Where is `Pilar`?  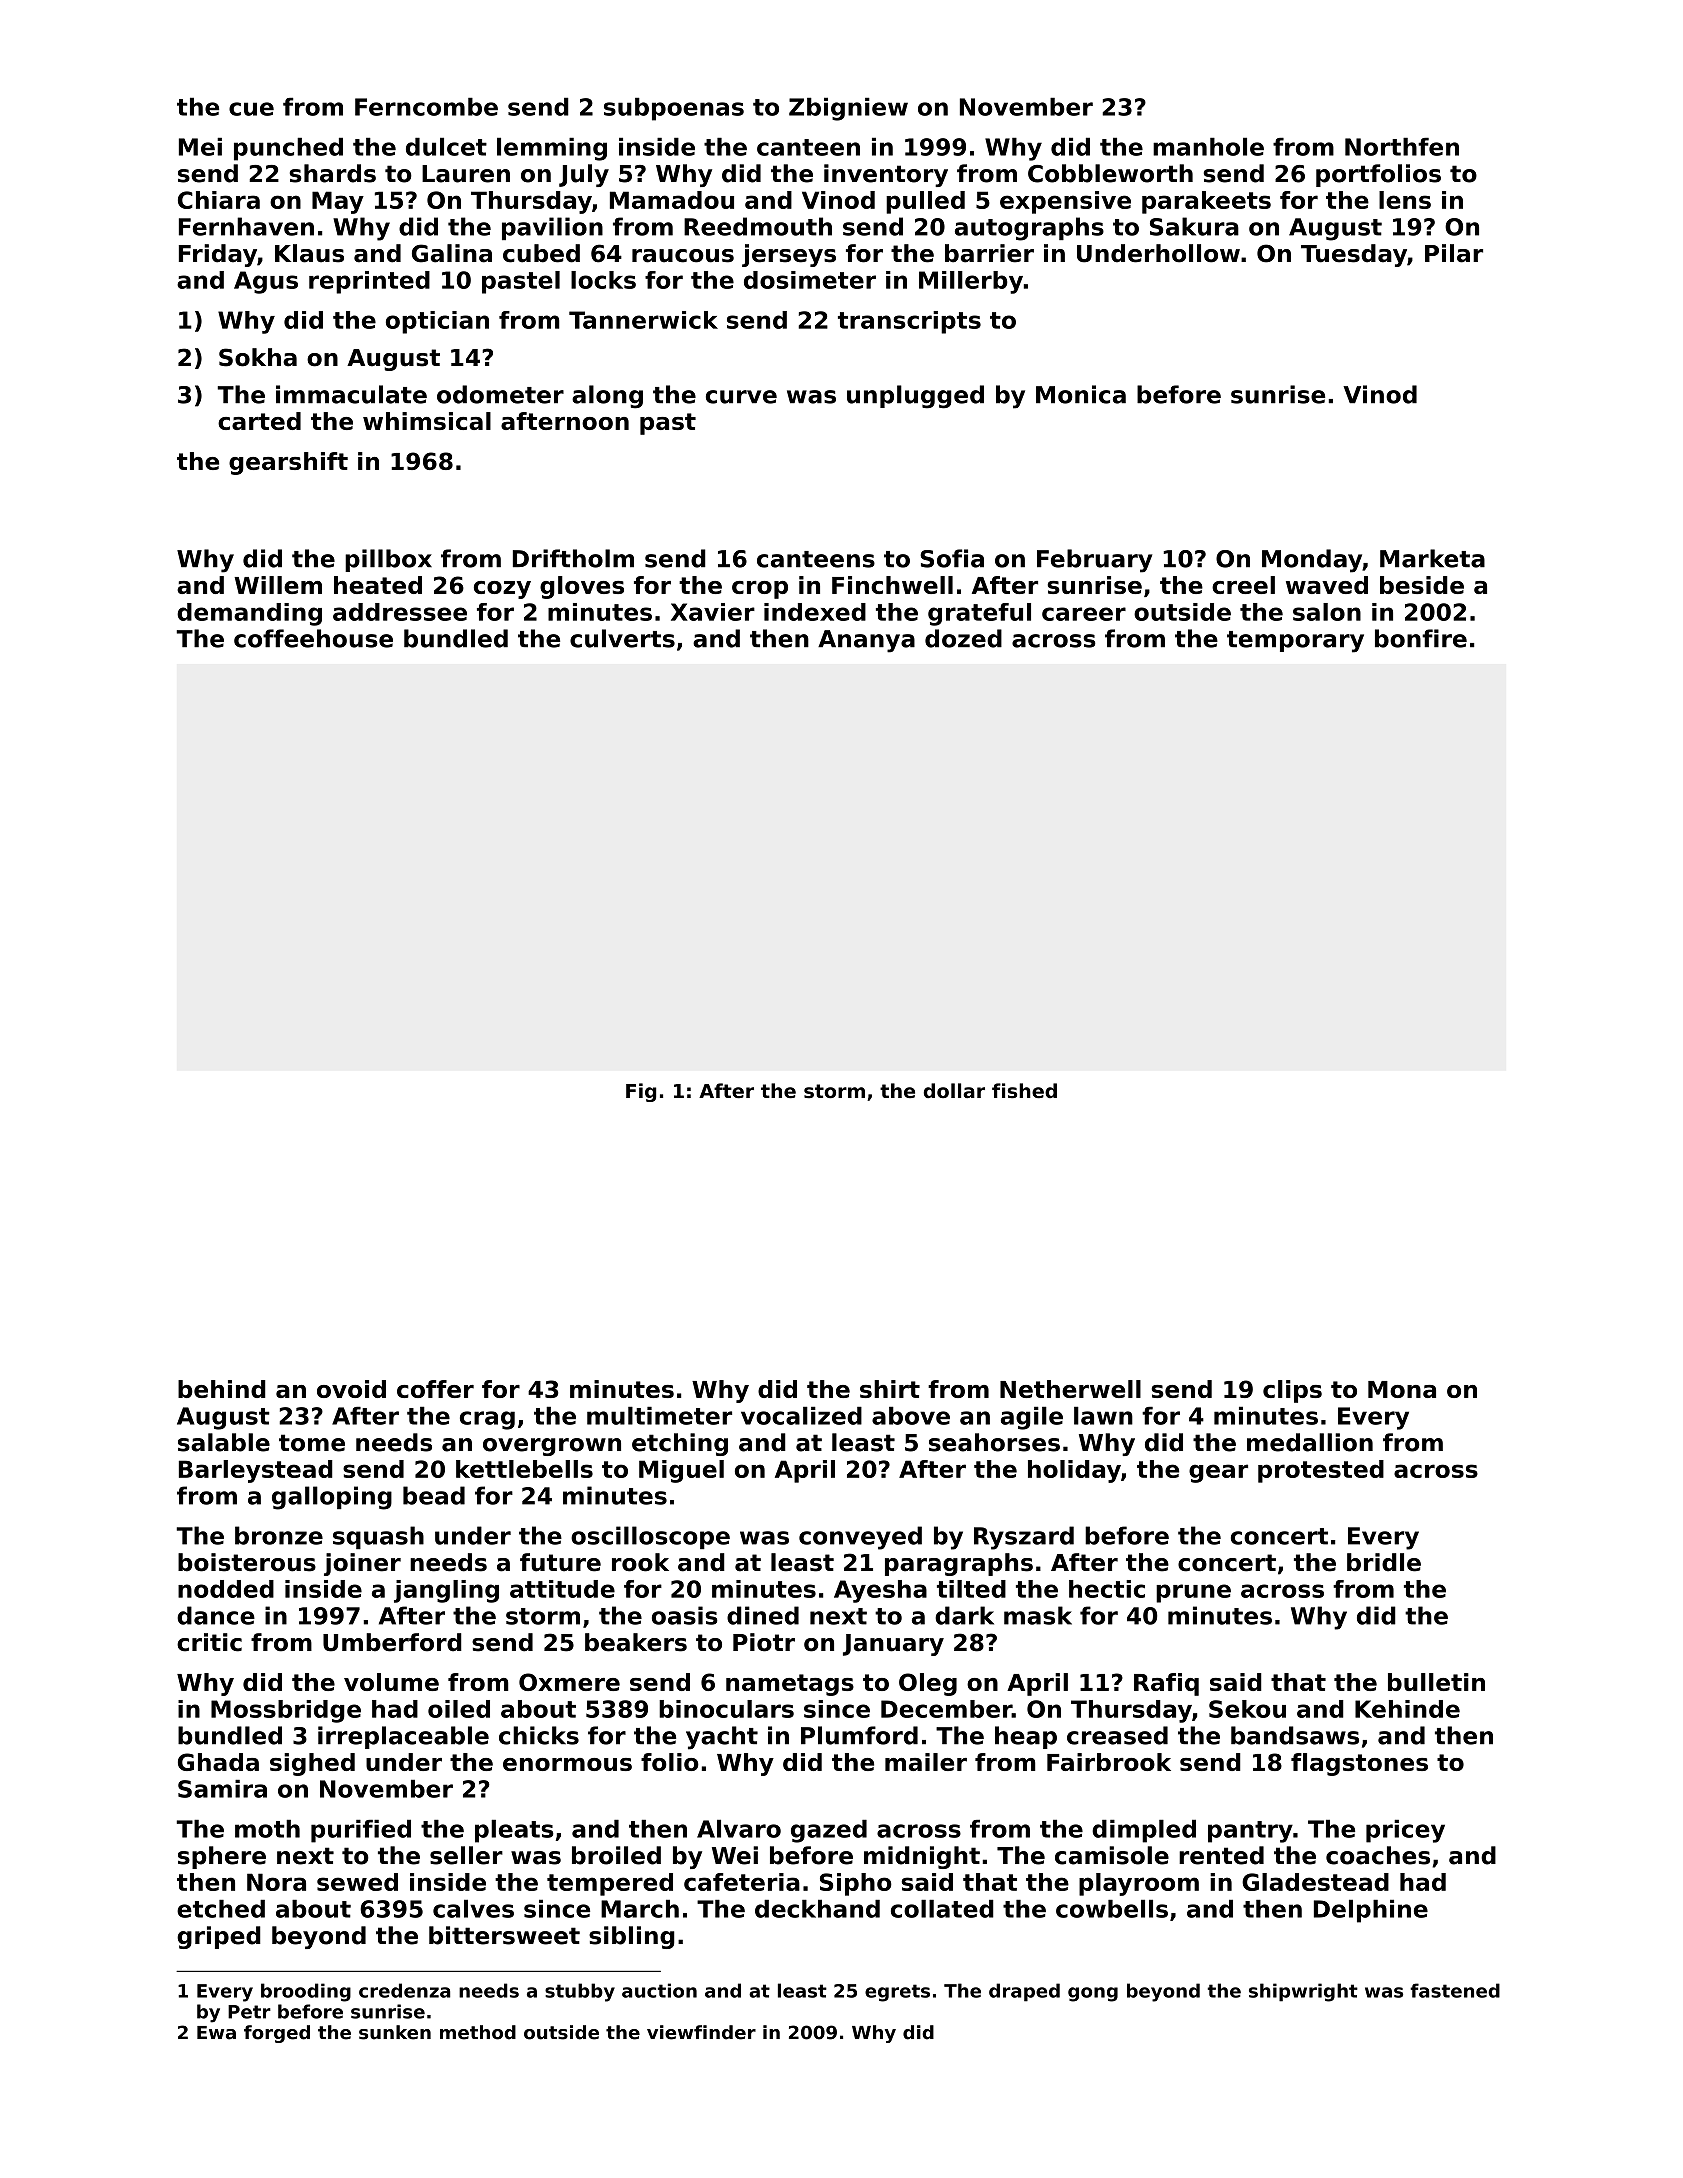
Pilar is located at coordinates (1454, 253).
